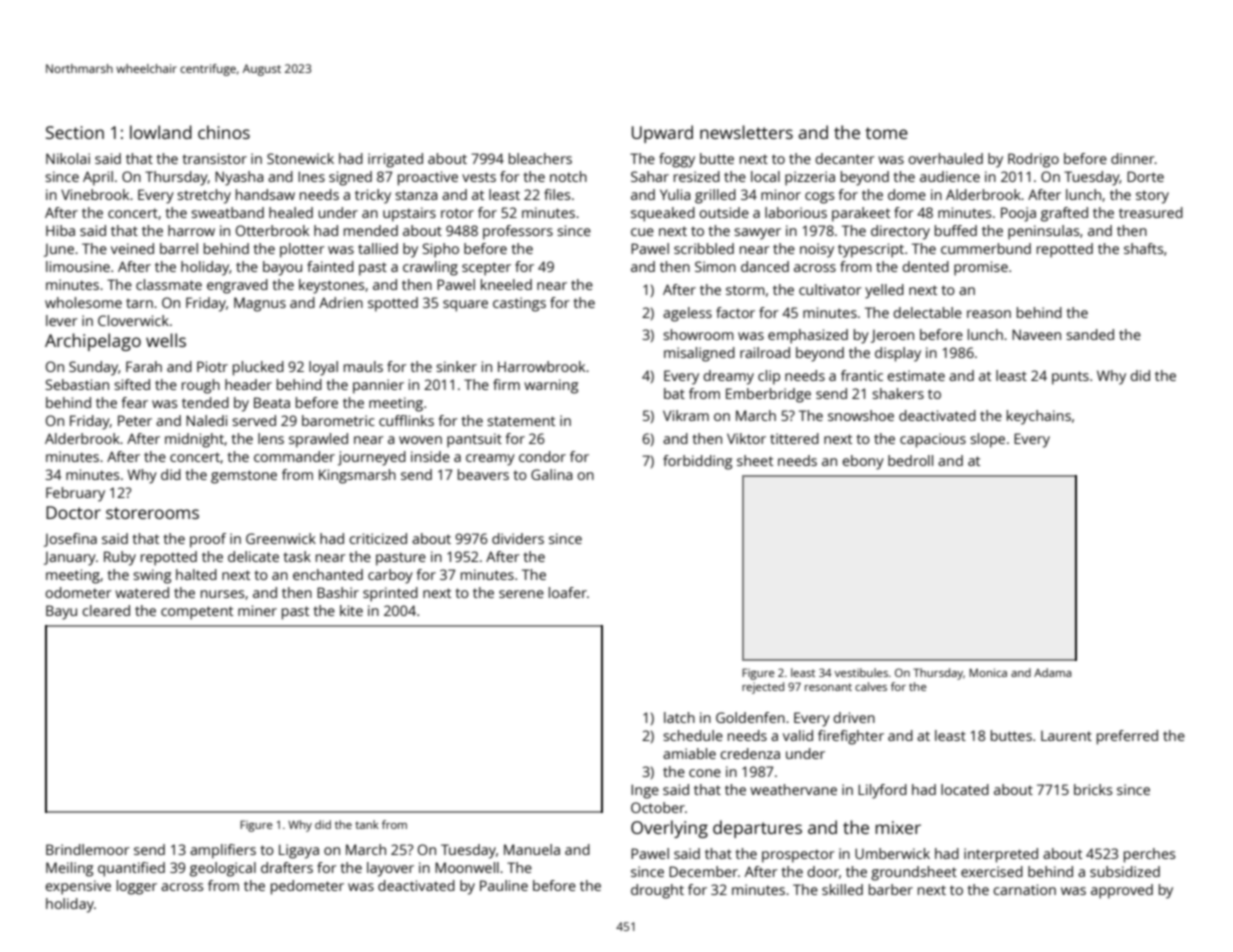  What do you see at coordinates (194, 440) in the screenshot?
I see `midnight` at bounding box center [194, 440].
